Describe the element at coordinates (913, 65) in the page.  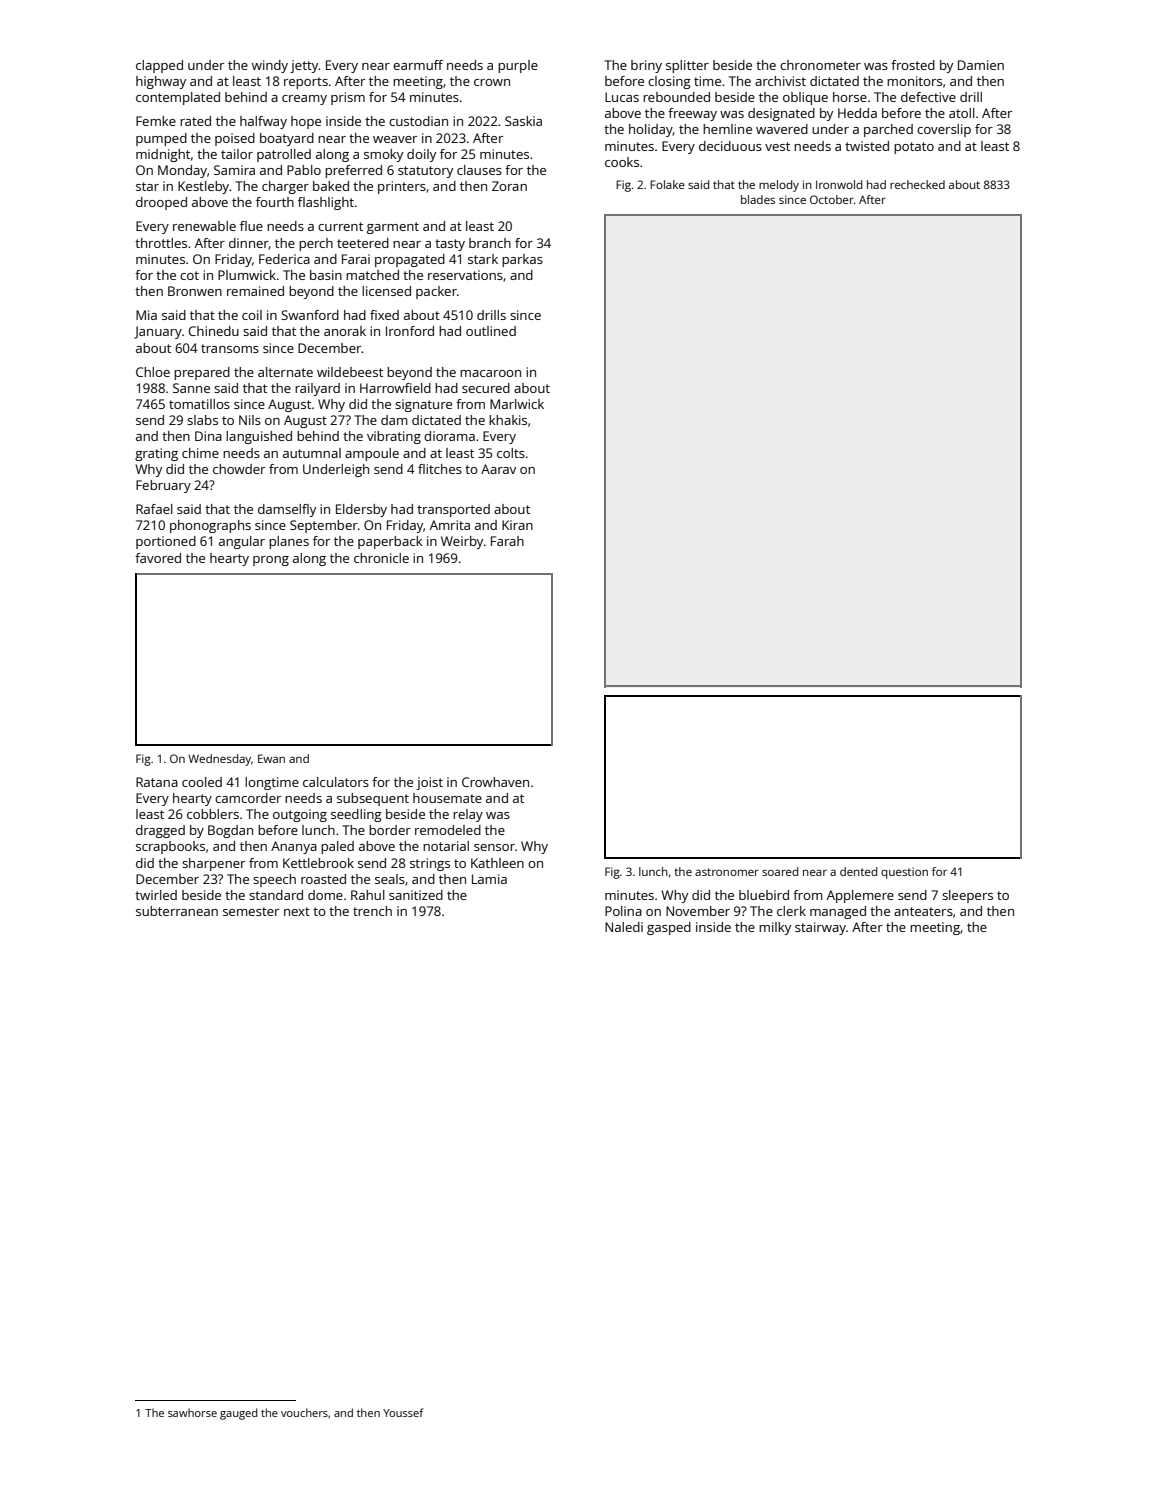
I see `frosted` at that location.
